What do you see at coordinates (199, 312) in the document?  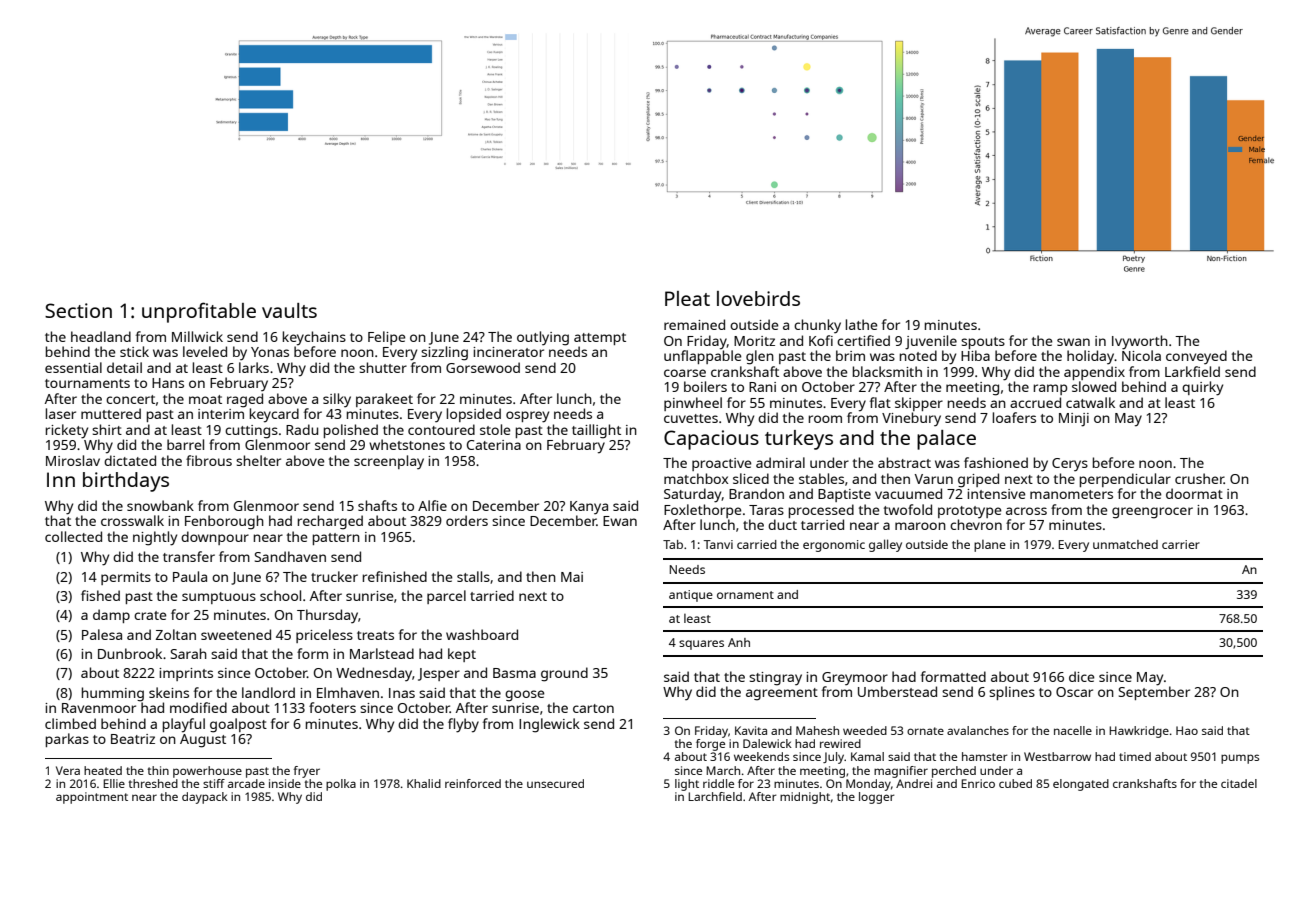 I see `unprofitable` at bounding box center [199, 312].
